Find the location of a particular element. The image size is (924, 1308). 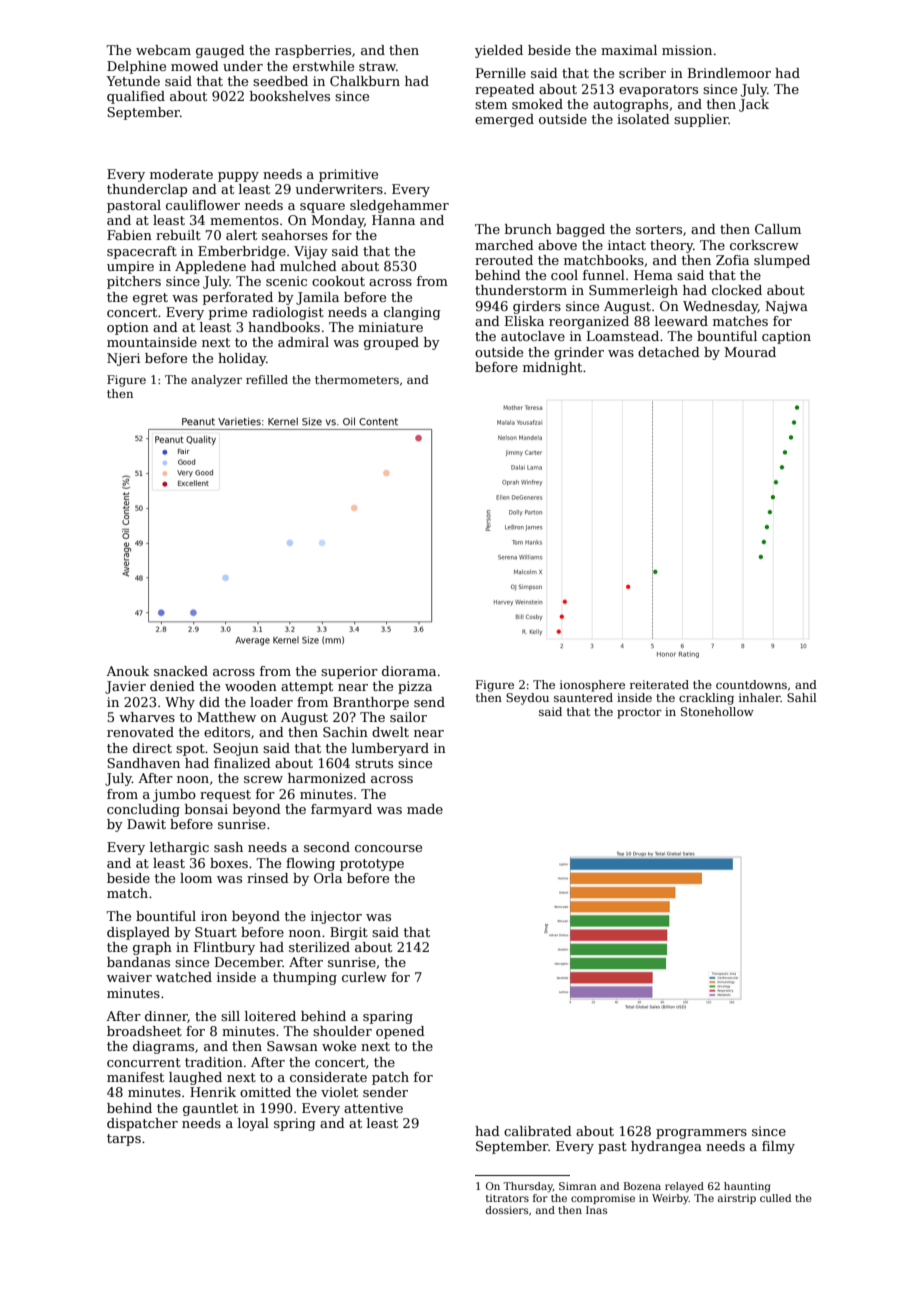

mission is located at coordinates (687, 50).
